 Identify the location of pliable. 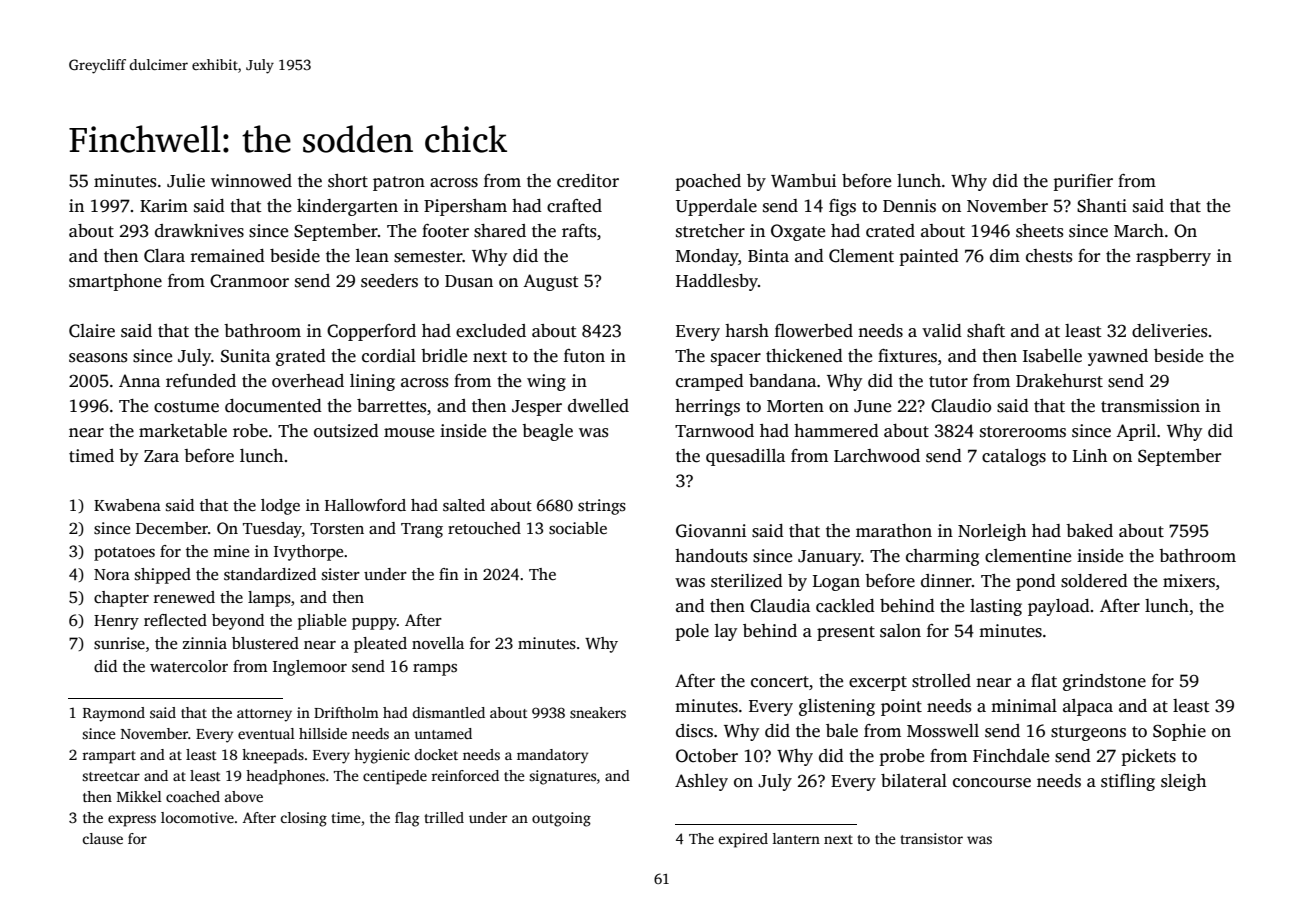
(322, 622).
